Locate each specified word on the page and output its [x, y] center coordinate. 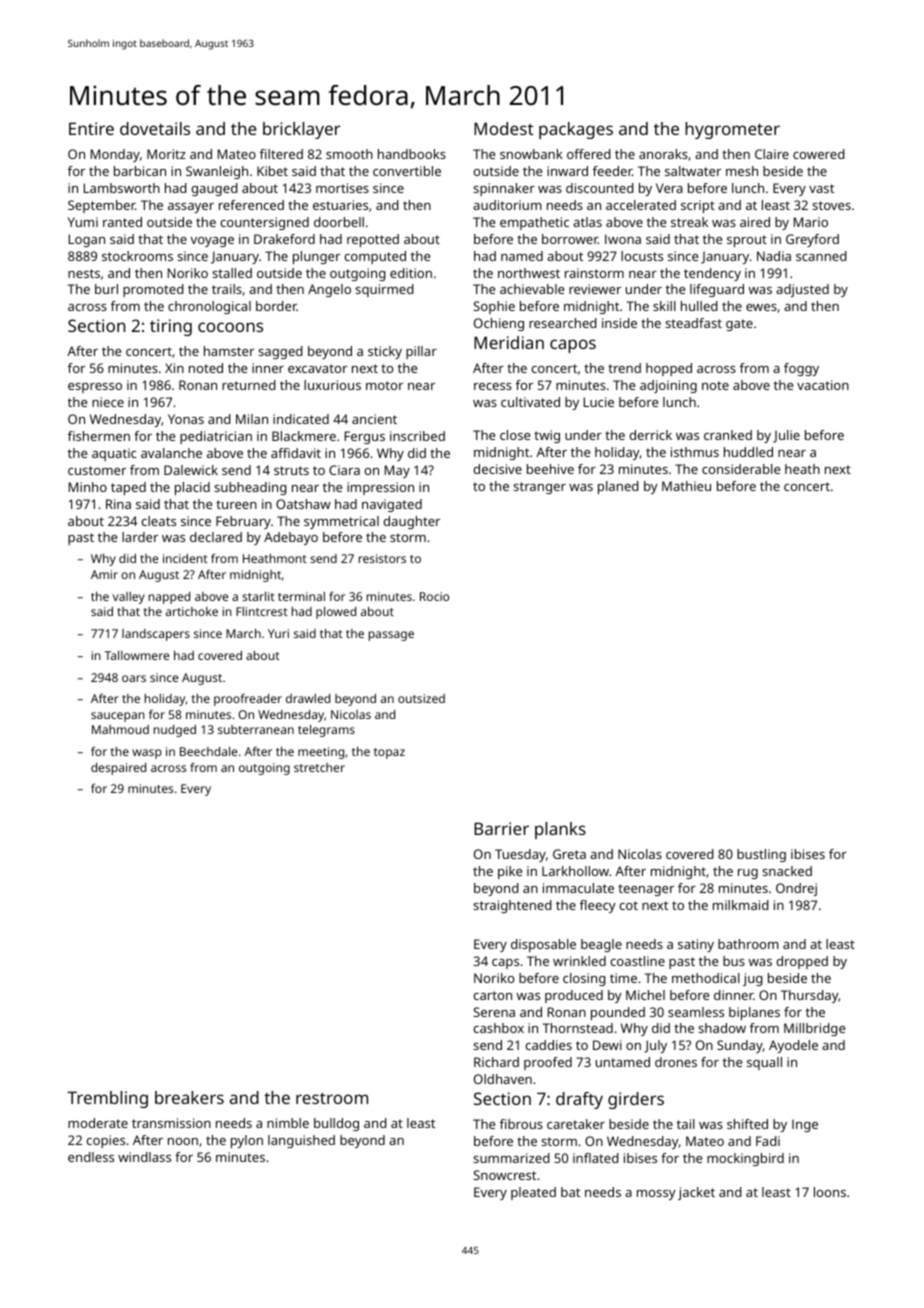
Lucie [599, 402]
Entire [91, 128]
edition [411, 273]
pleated [533, 1193]
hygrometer [732, 130]
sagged [280, 352]
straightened [512, 906]
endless [91, 1157]
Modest [504, 128]
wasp [147, 754]
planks [560, 830]
